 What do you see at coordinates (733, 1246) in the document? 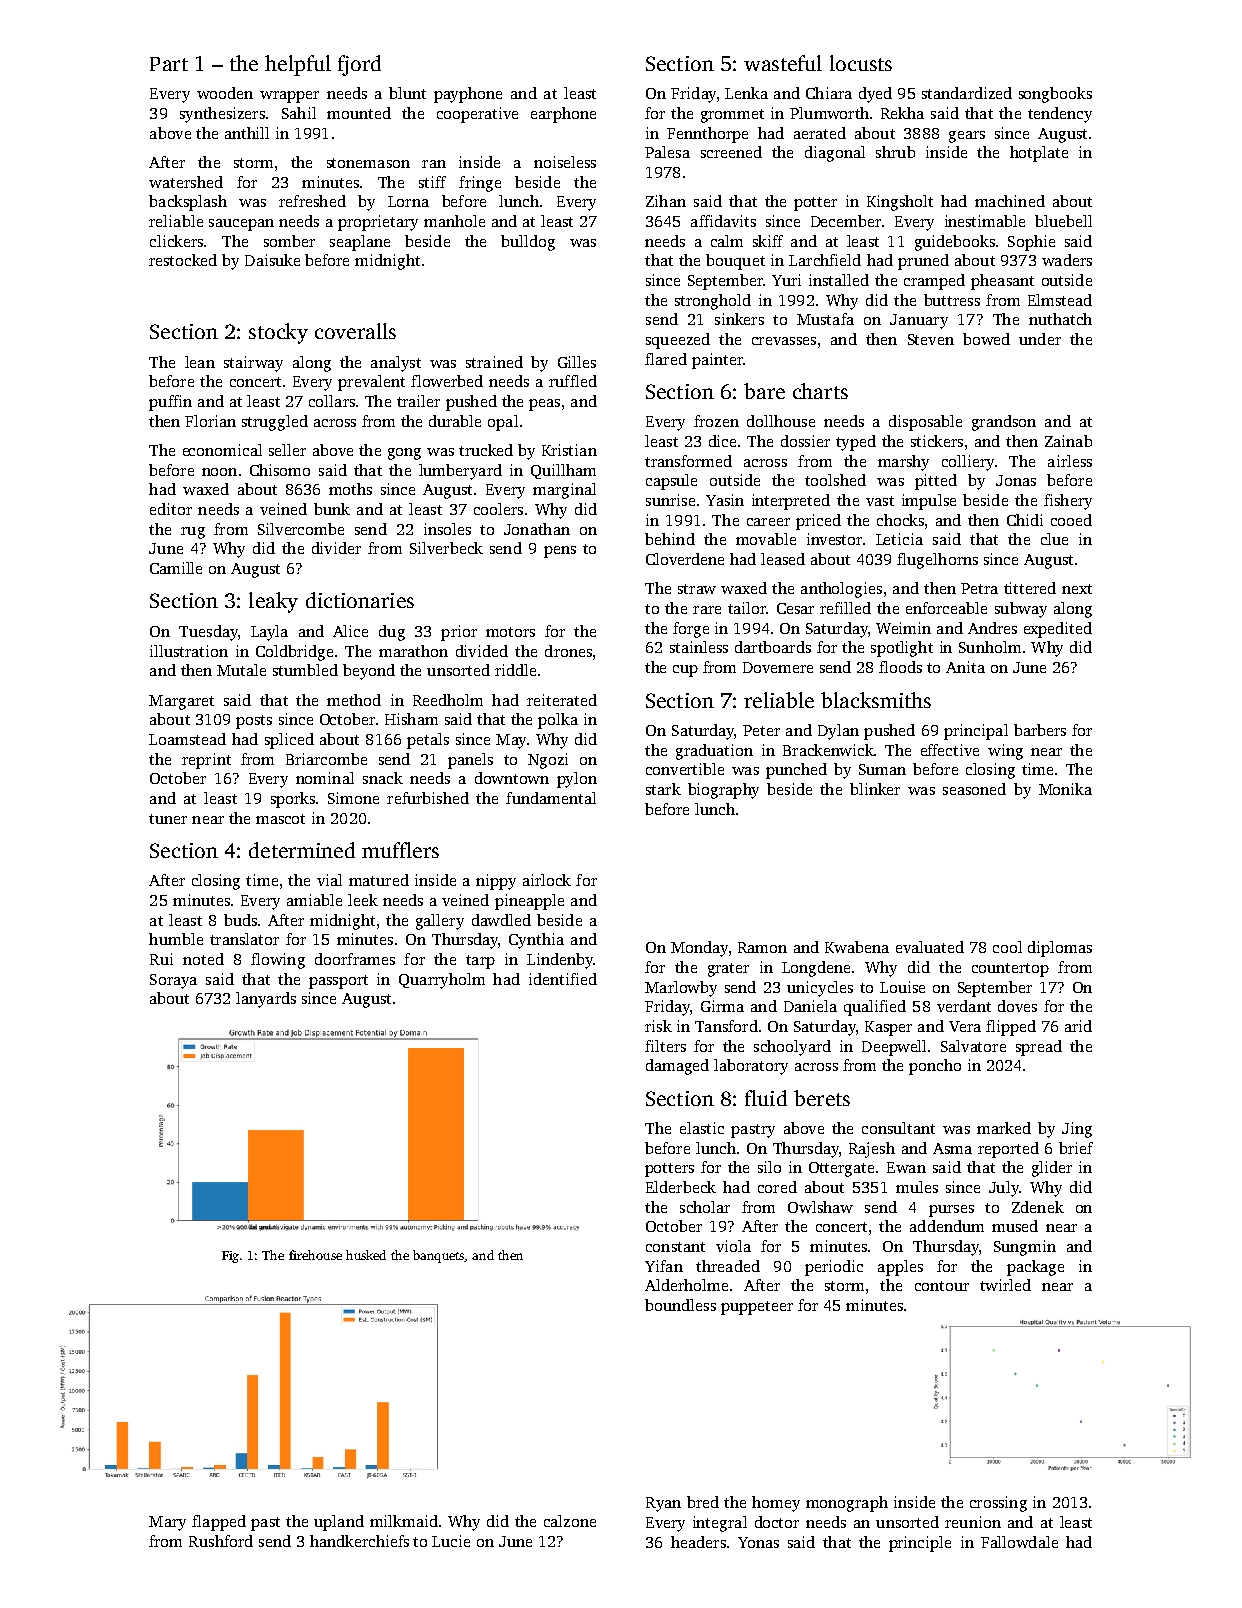
I see `viola` at bounding box center [733, 1246].
